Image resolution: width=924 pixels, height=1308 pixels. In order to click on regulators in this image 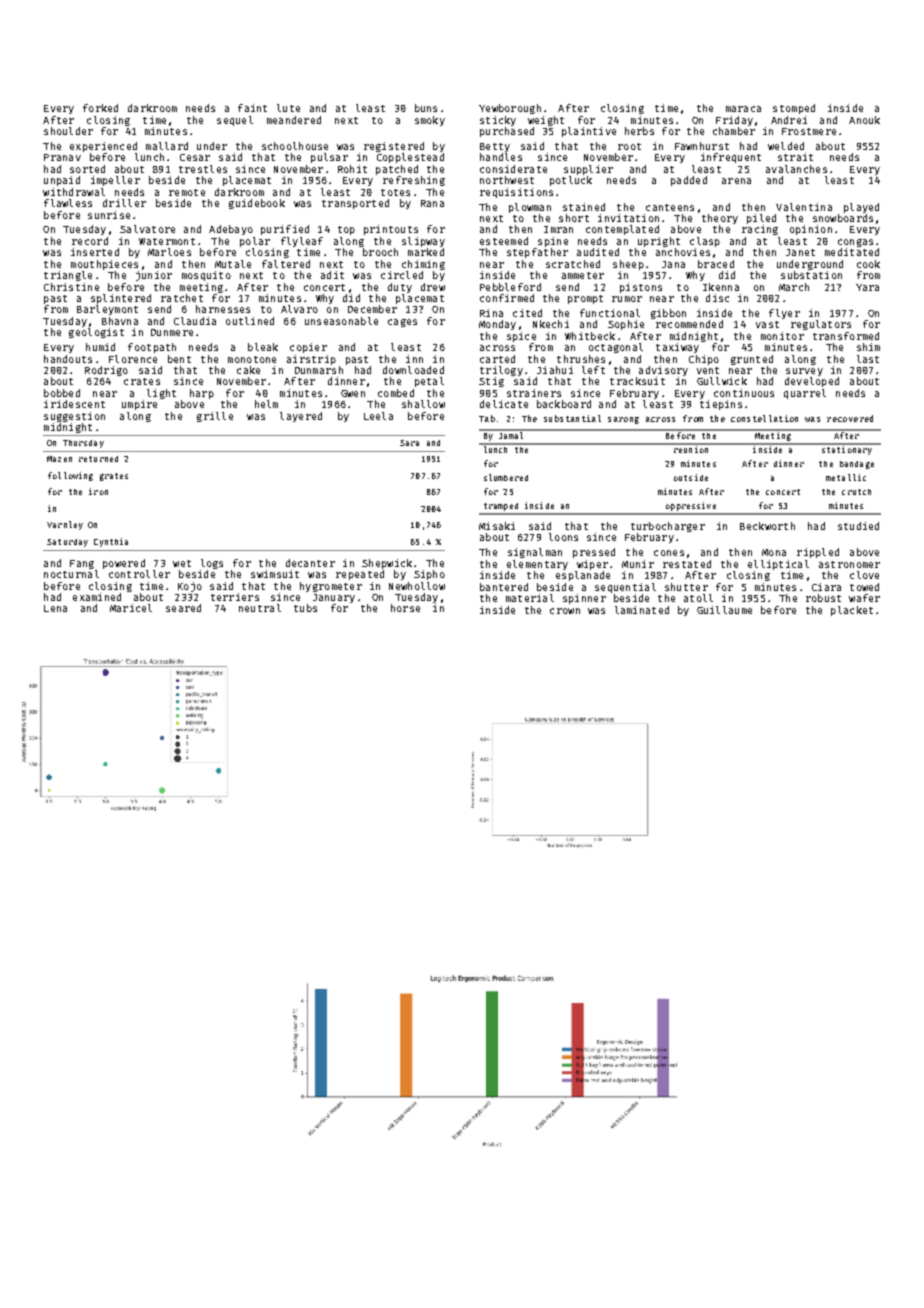, I will do `click(821, 325)`.
